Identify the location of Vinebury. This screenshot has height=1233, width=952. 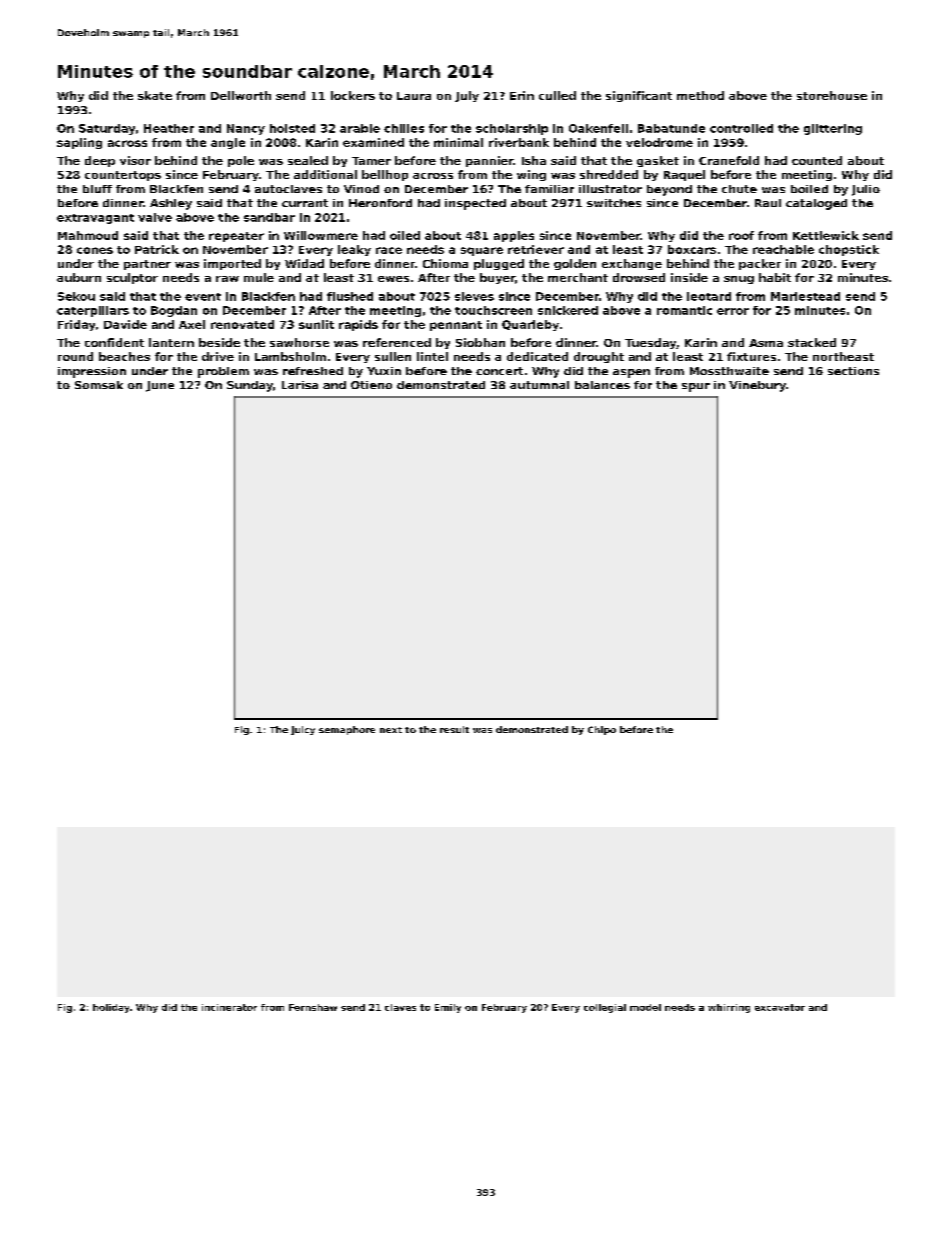
(757, 386).
